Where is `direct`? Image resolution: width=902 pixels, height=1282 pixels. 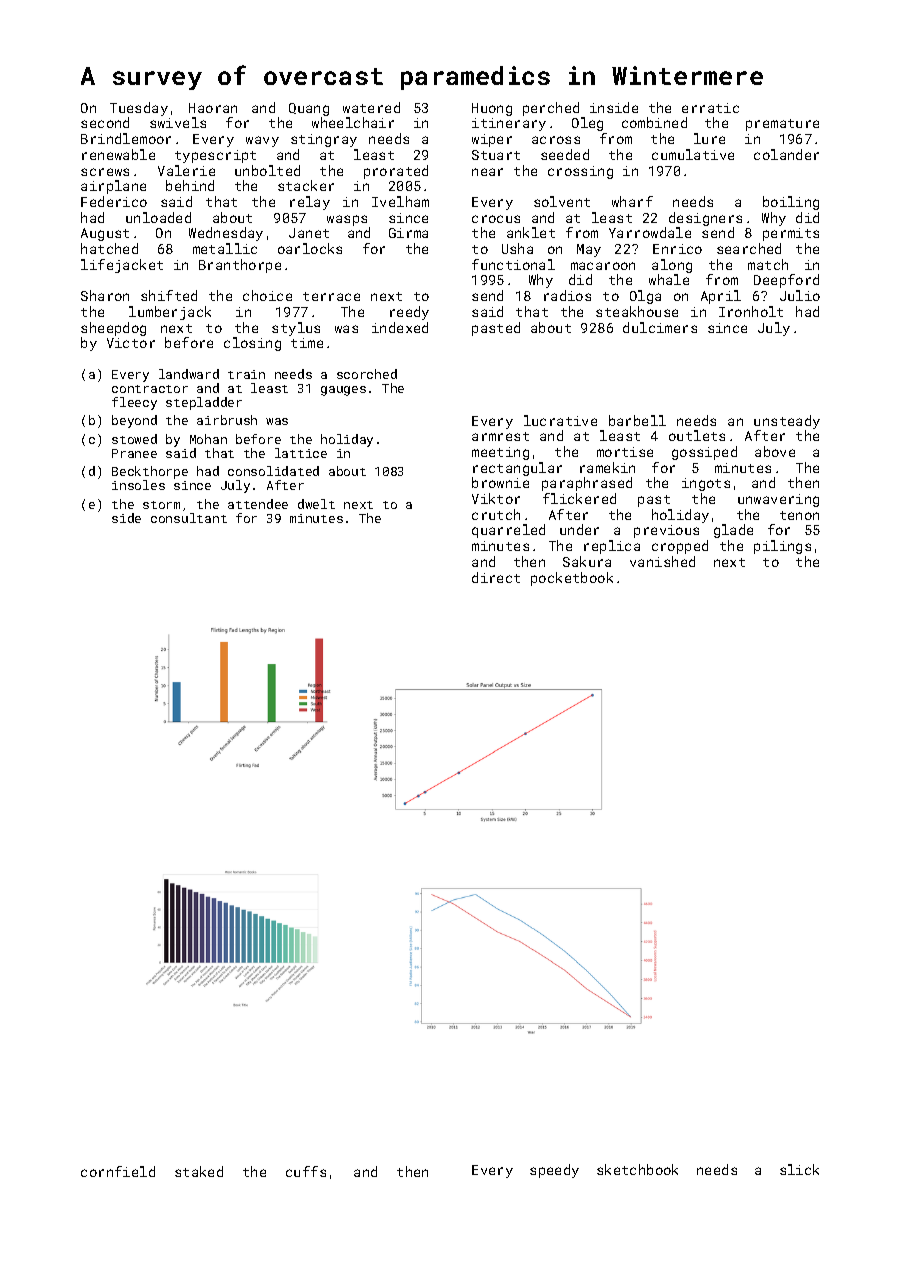 direct is located at coordinates (496, 577).
